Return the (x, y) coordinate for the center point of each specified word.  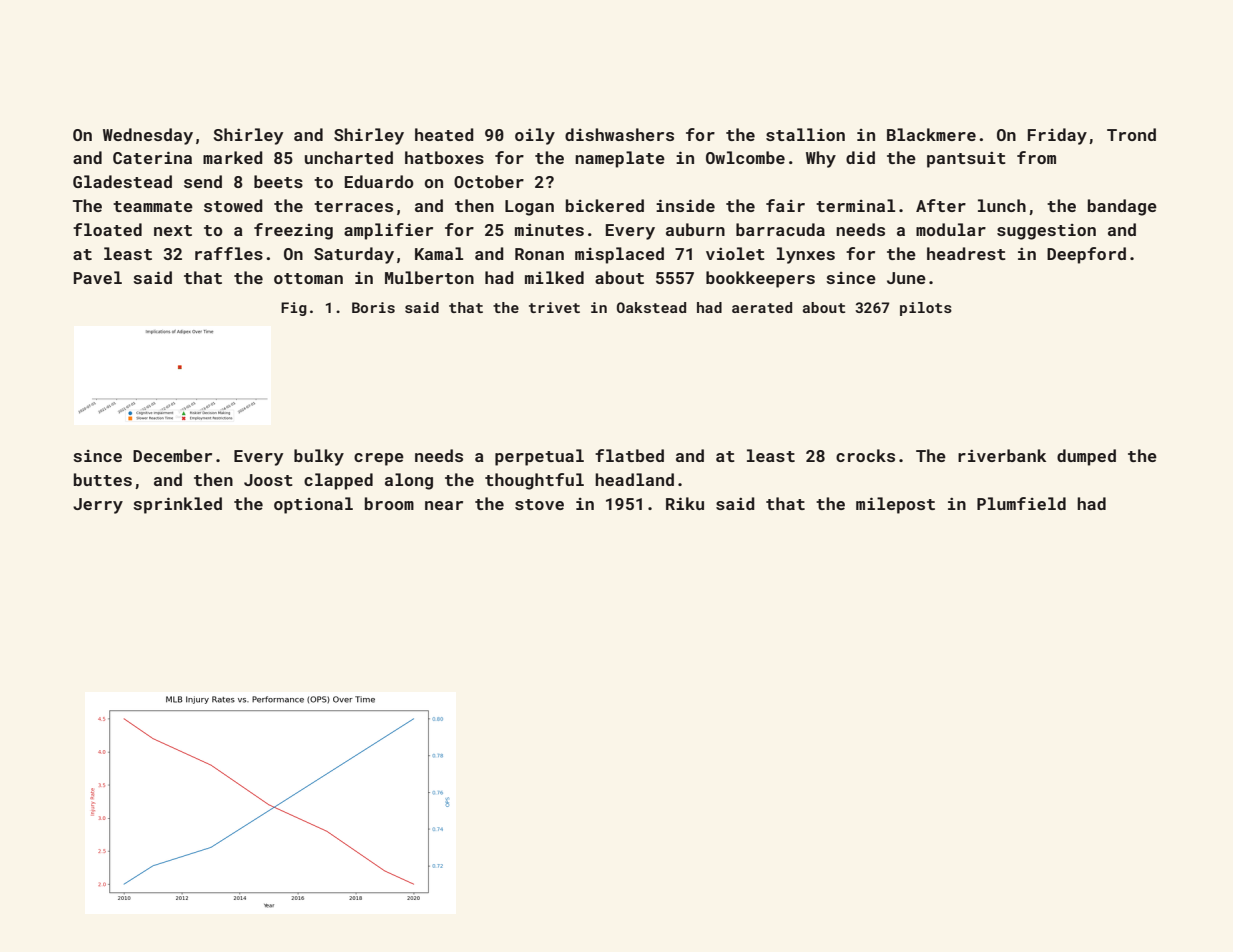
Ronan (539, 254)
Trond (1131, 134)
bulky (319, 457)
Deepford (1086, 255)
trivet (554, 307)
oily (535, 136)
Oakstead (651, 307)
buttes (103, 479)
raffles (229, 253)
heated (444, 134)
